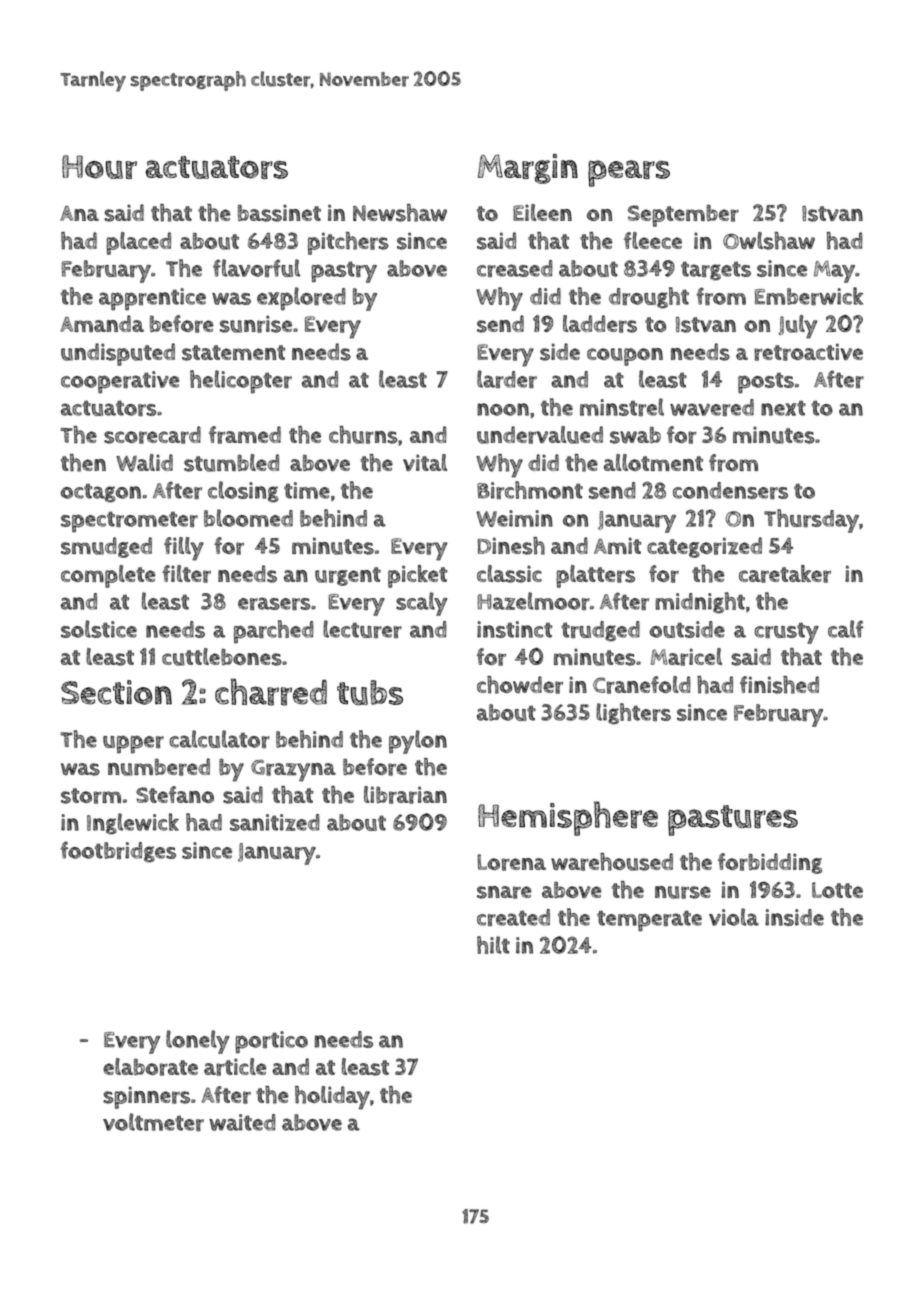  I want to click on Margin, so click(528, 169).
